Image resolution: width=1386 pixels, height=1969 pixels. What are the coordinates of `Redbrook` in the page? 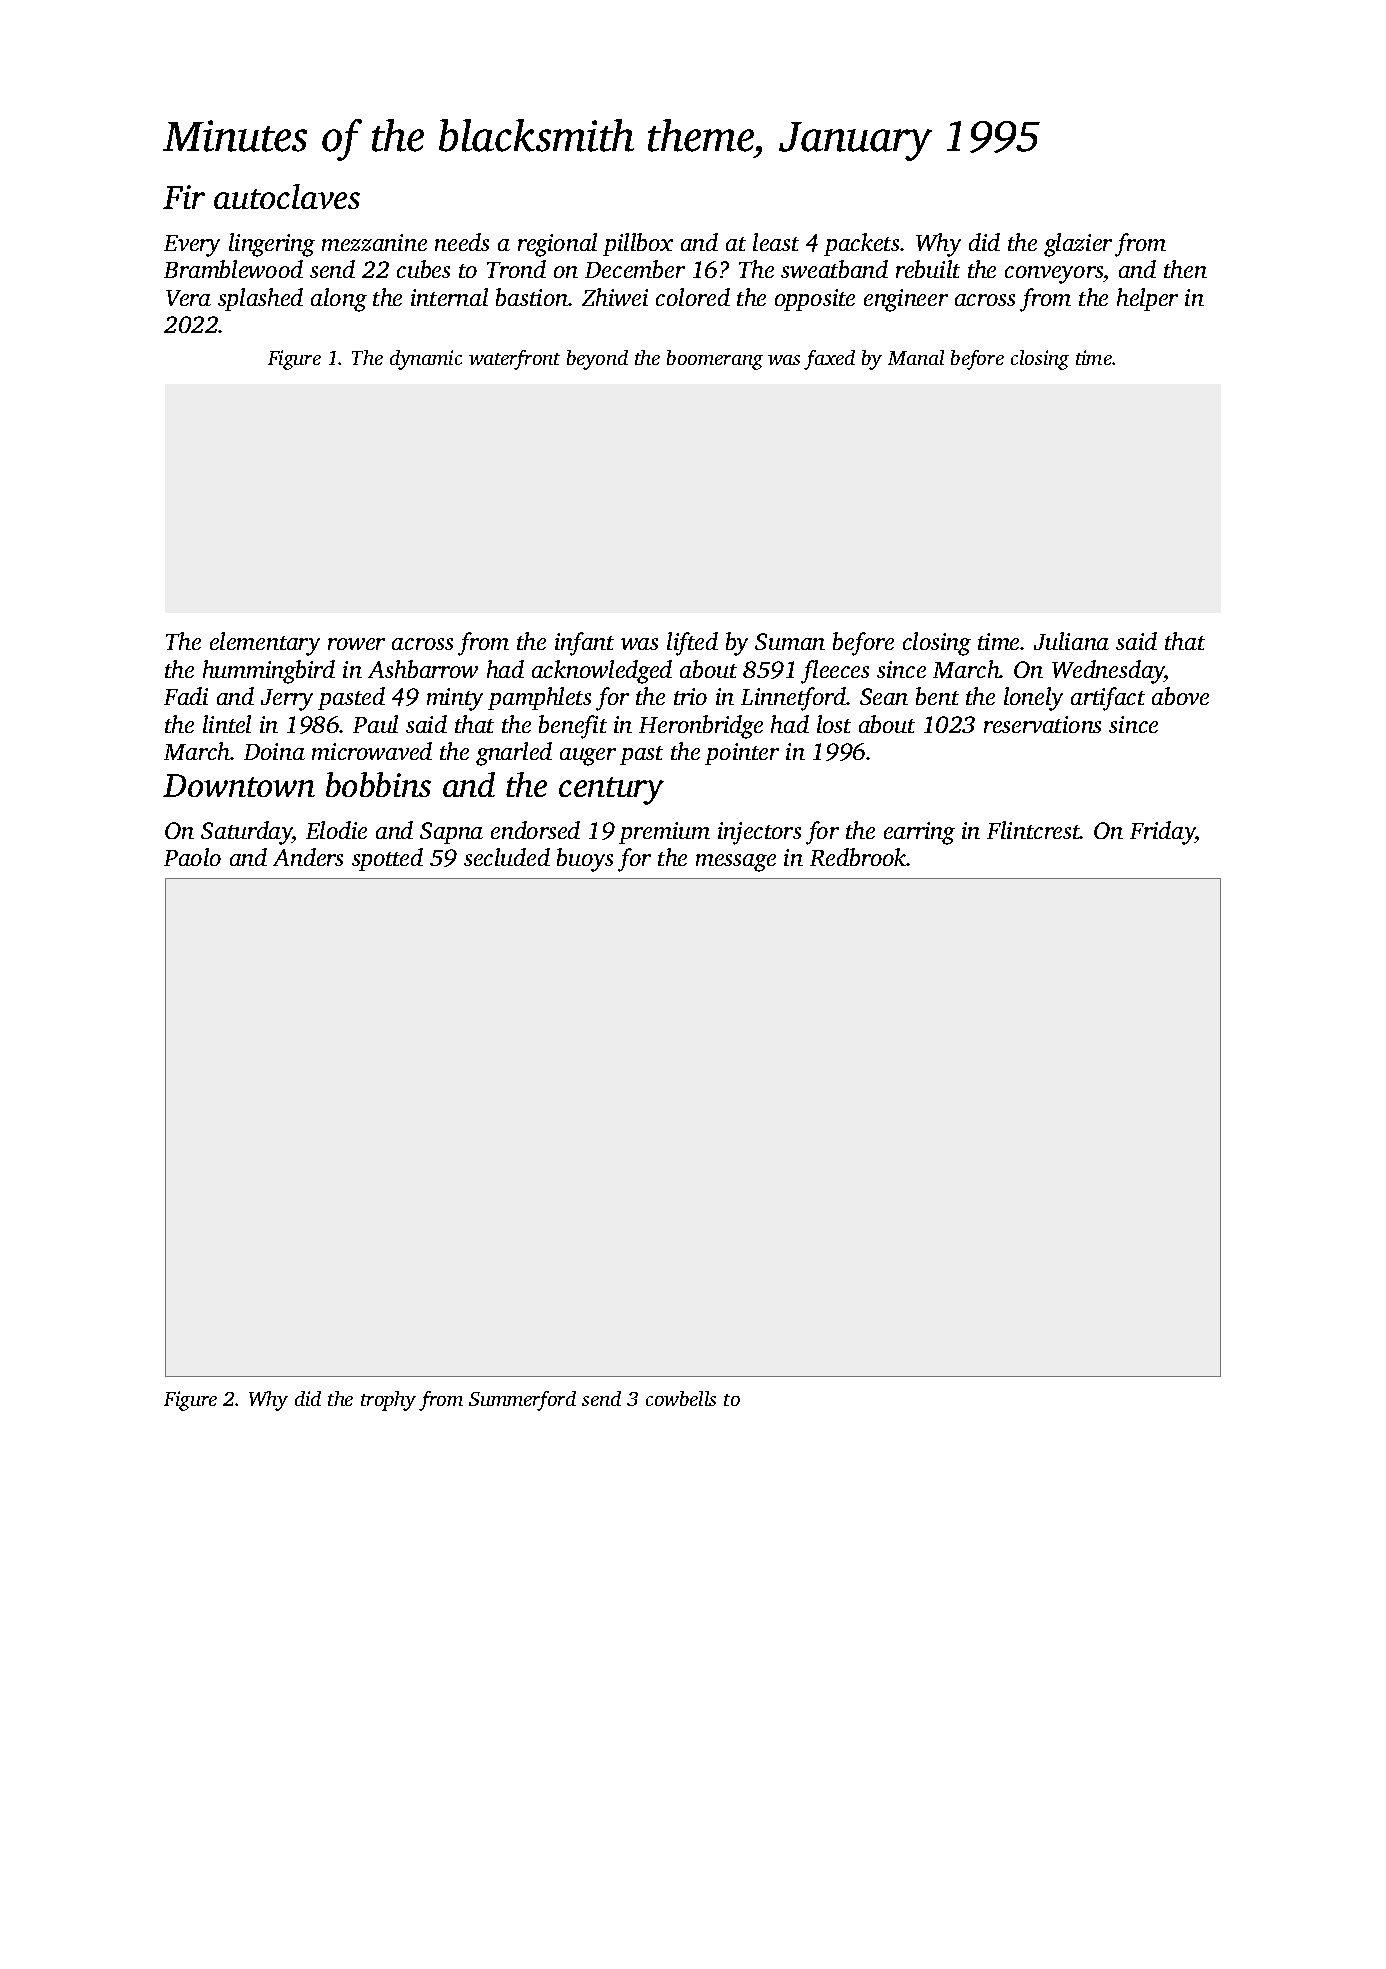 It's located at (858, 857).
